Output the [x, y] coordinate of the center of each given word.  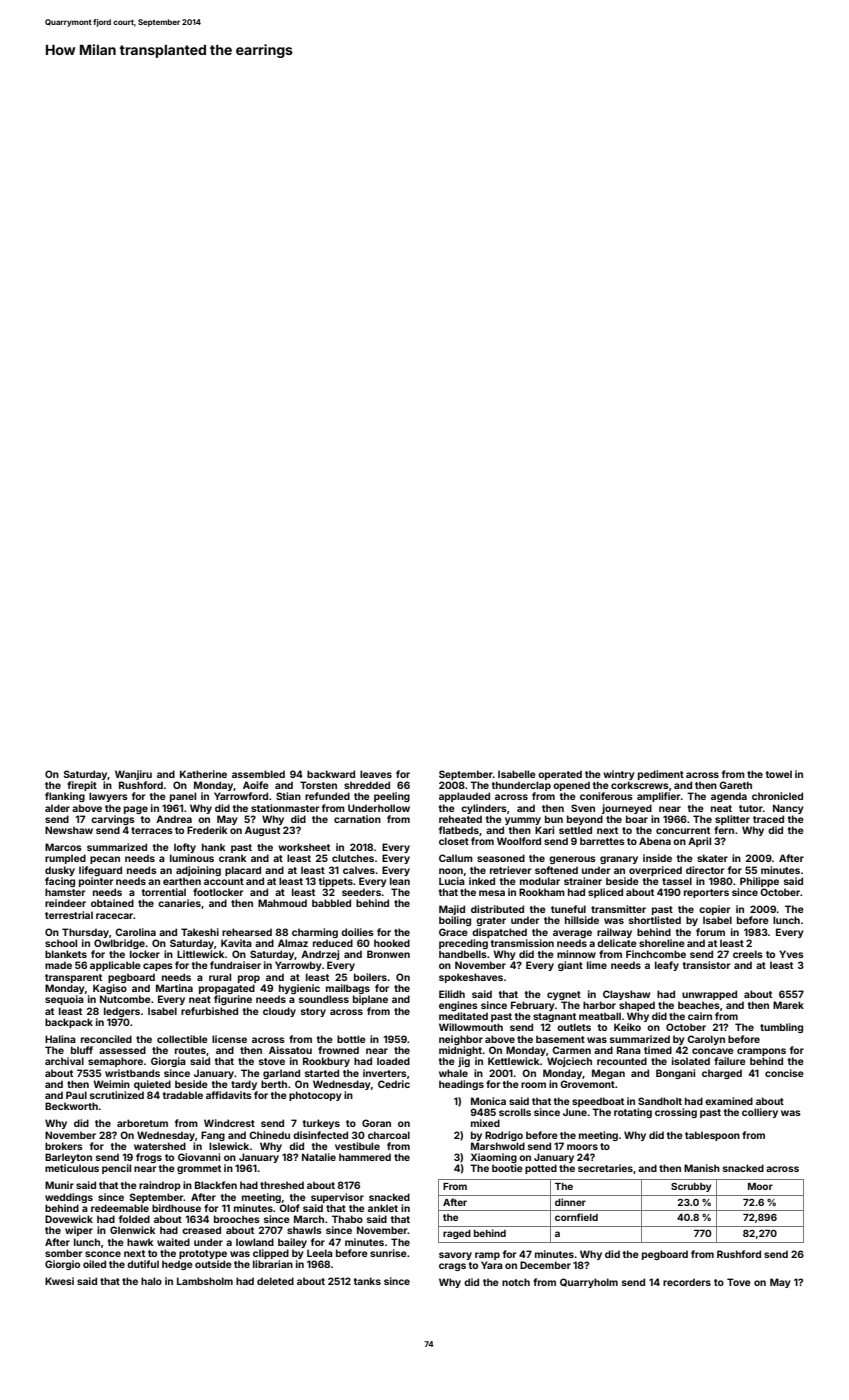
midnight [460, 1051]
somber [63, 1253]
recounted [622, 1061]
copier [714, 910]
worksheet [304, 847]
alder [57, 808]
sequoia [64, 1000]
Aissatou [290, 1050]
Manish [702, 1168]
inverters [385, 1073]
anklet [383, 1208]
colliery [760, 1113]
